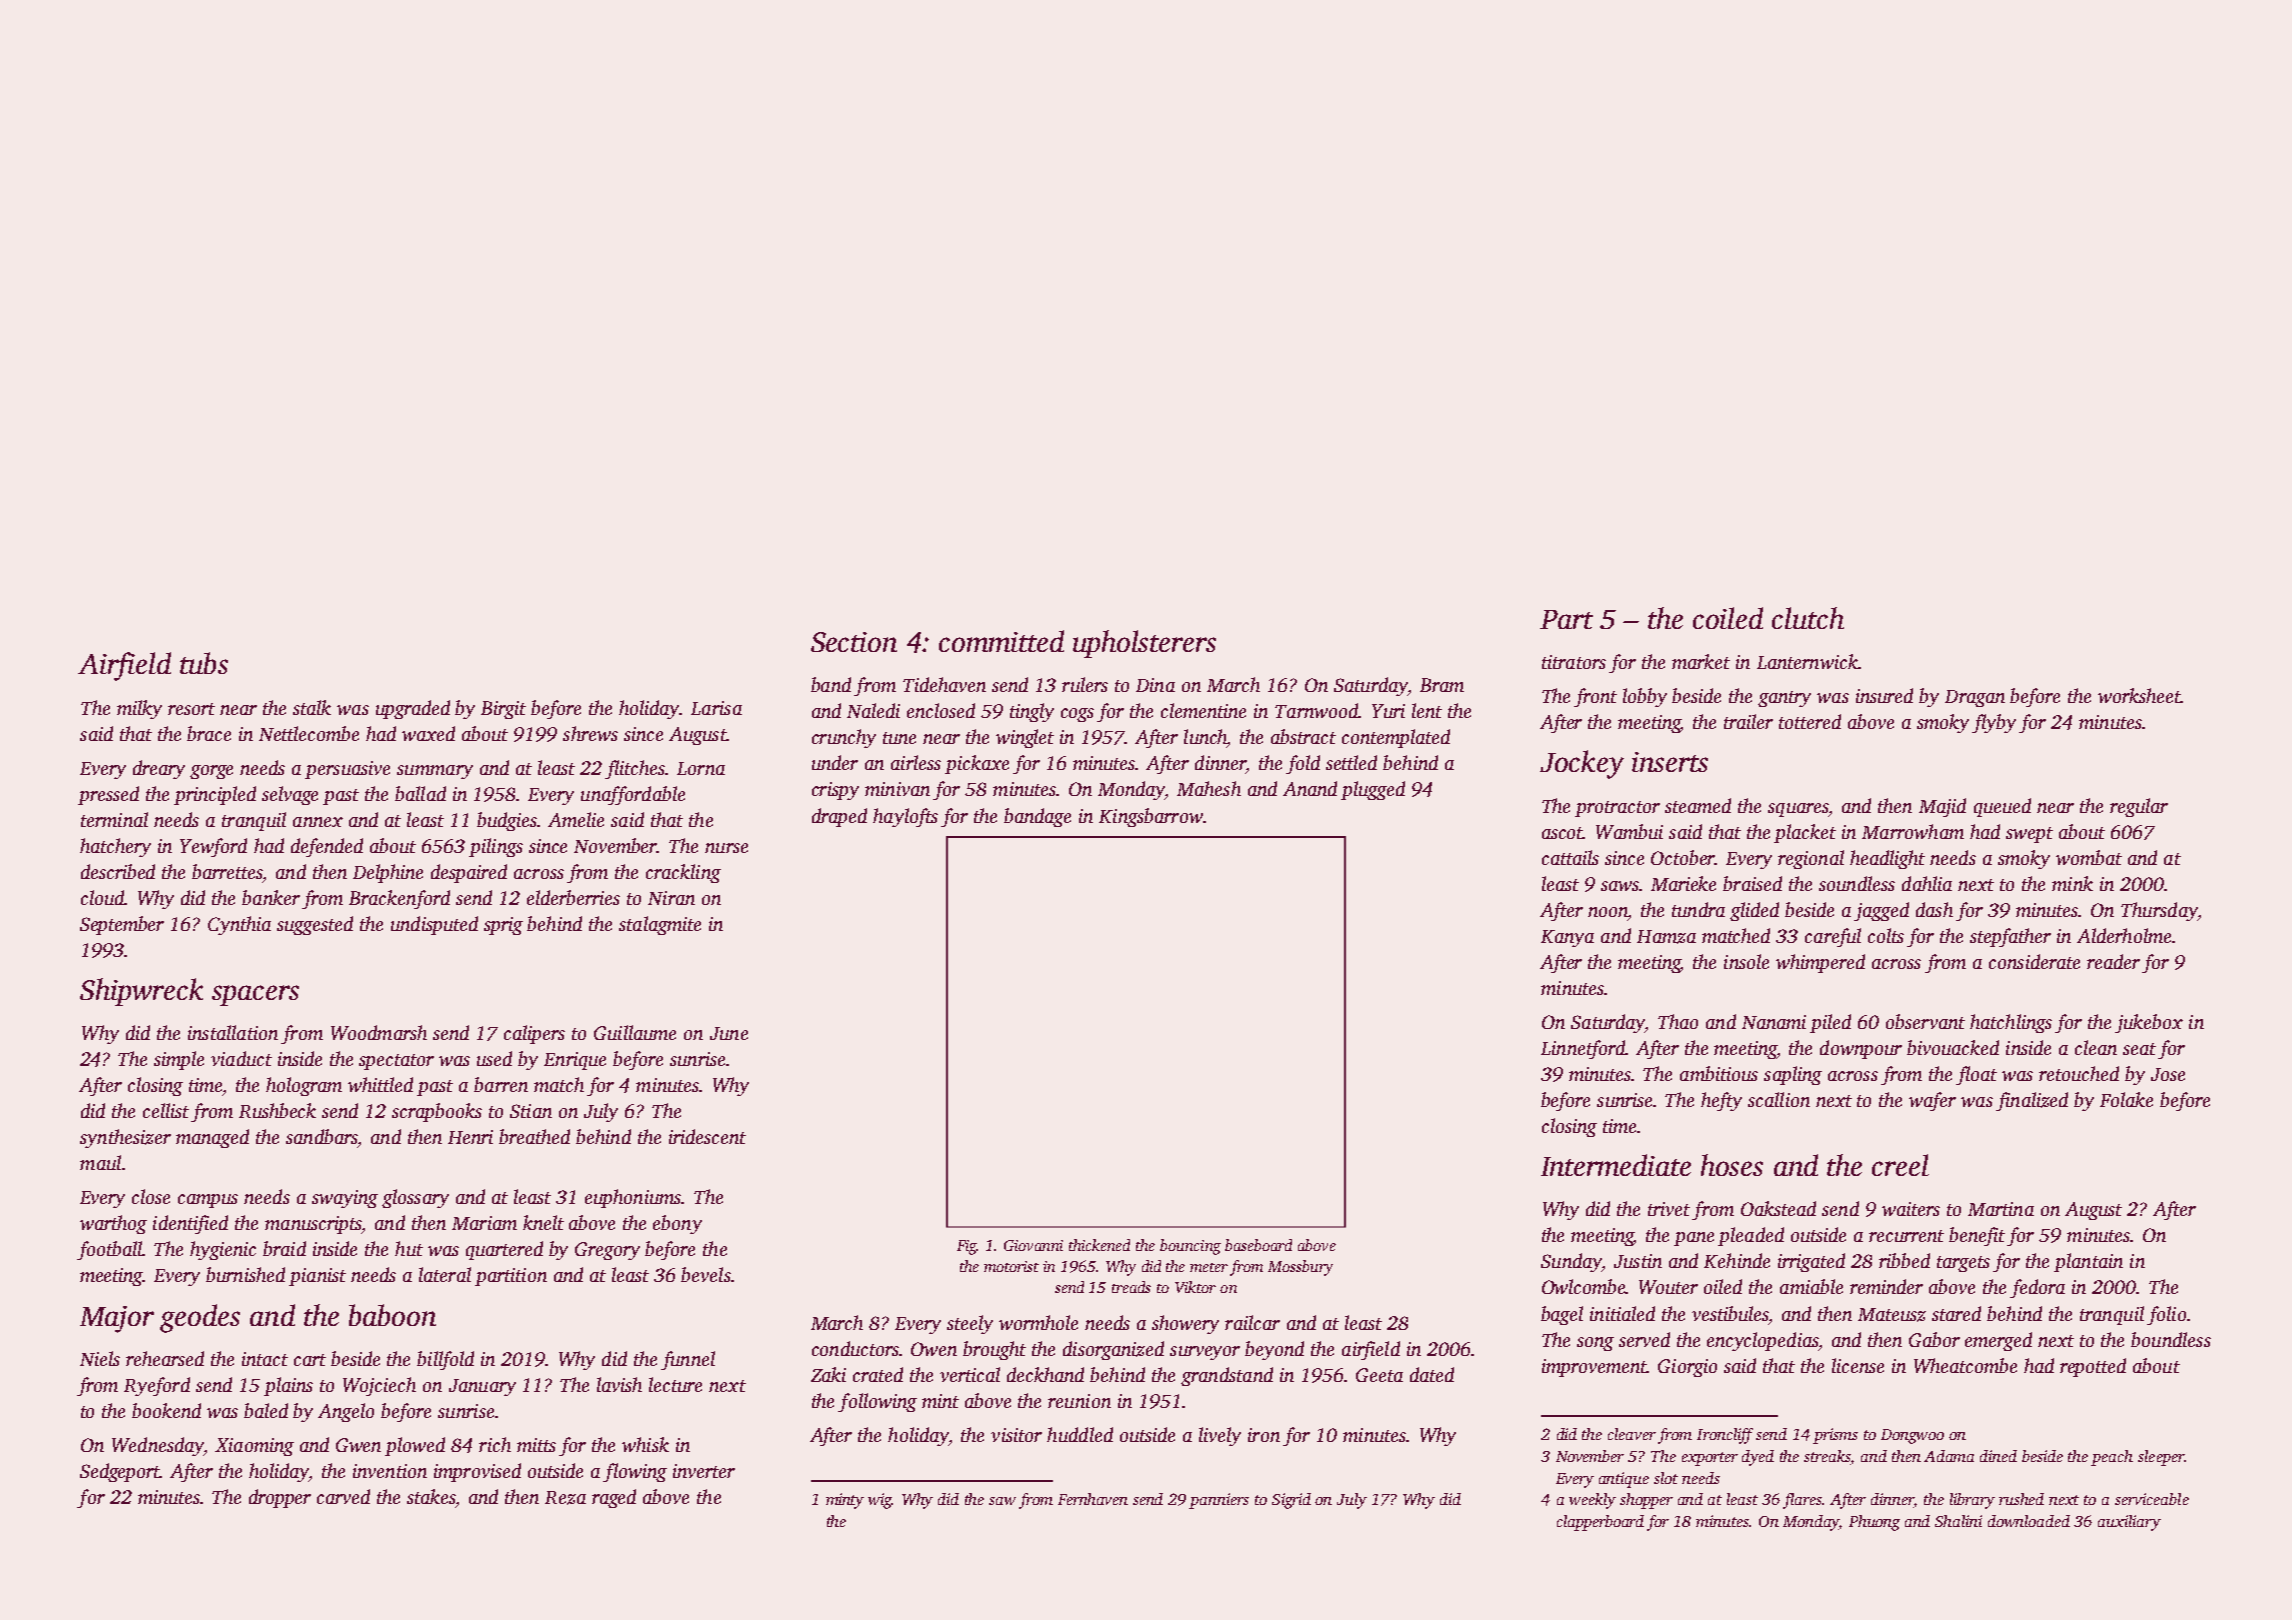  What do you see at coordinates (122, 925) in the screenshot?
I see `September` at bounding box center [122, 925].
